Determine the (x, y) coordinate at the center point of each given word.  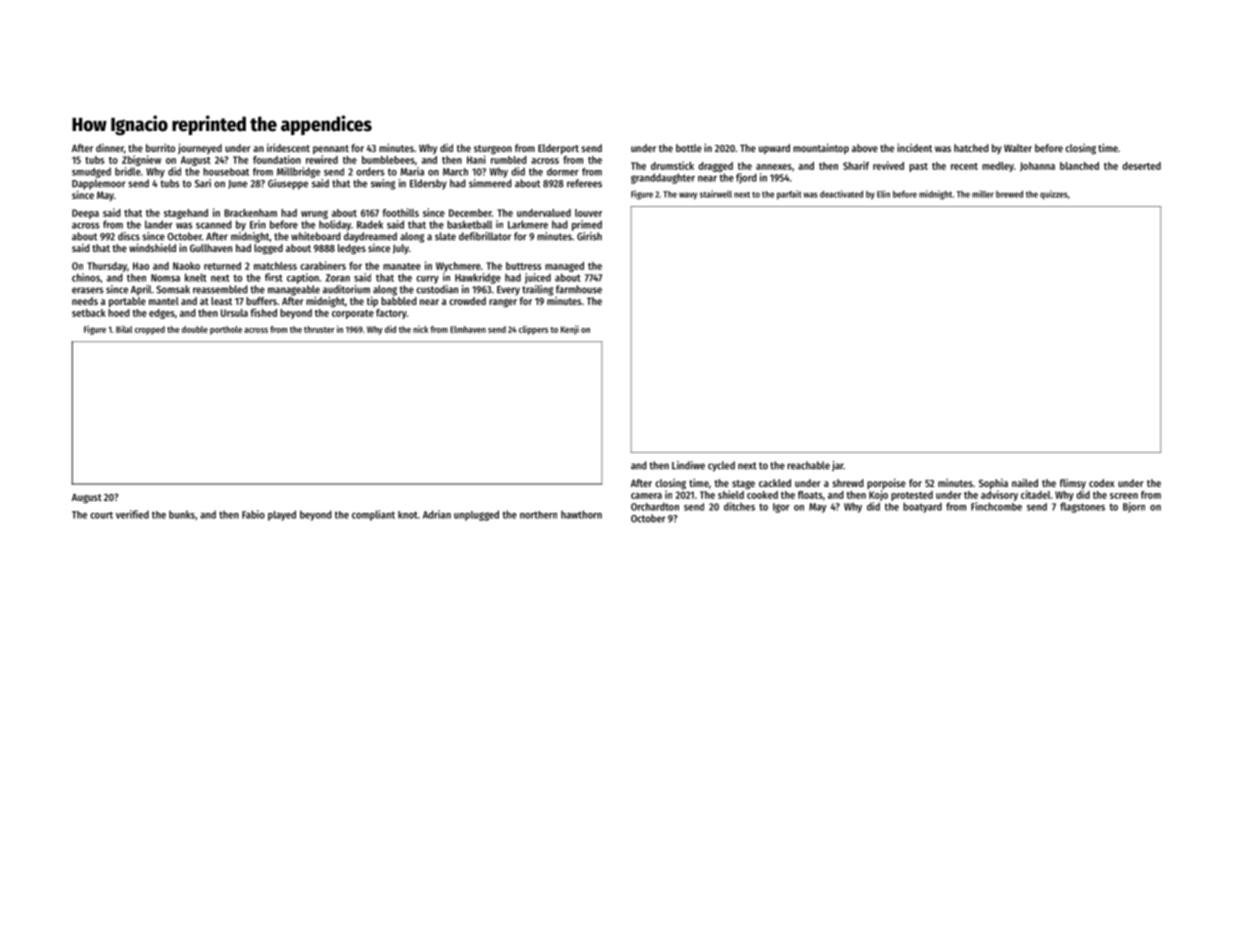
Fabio (253, 514)
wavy (688, 196)
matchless (275, 266)
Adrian (437, 514)
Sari (203, 183)
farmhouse (579, 289)
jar (838, 466)
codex (1102, 483)
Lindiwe (688, 465)
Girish (589, 236)
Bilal (124, 329)
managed (564, 267)
